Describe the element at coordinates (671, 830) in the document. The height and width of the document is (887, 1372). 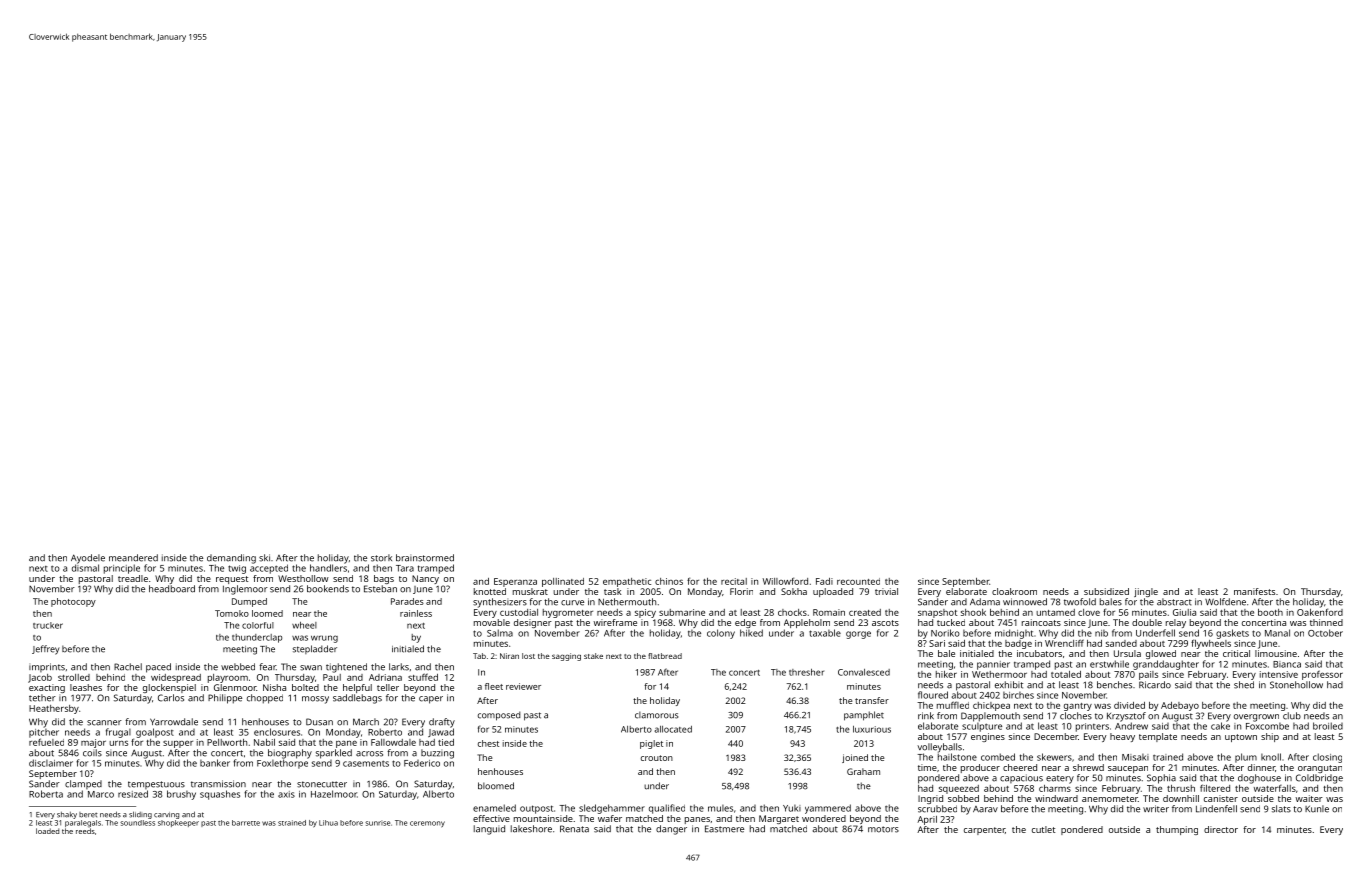
I see `danger` at that location.
